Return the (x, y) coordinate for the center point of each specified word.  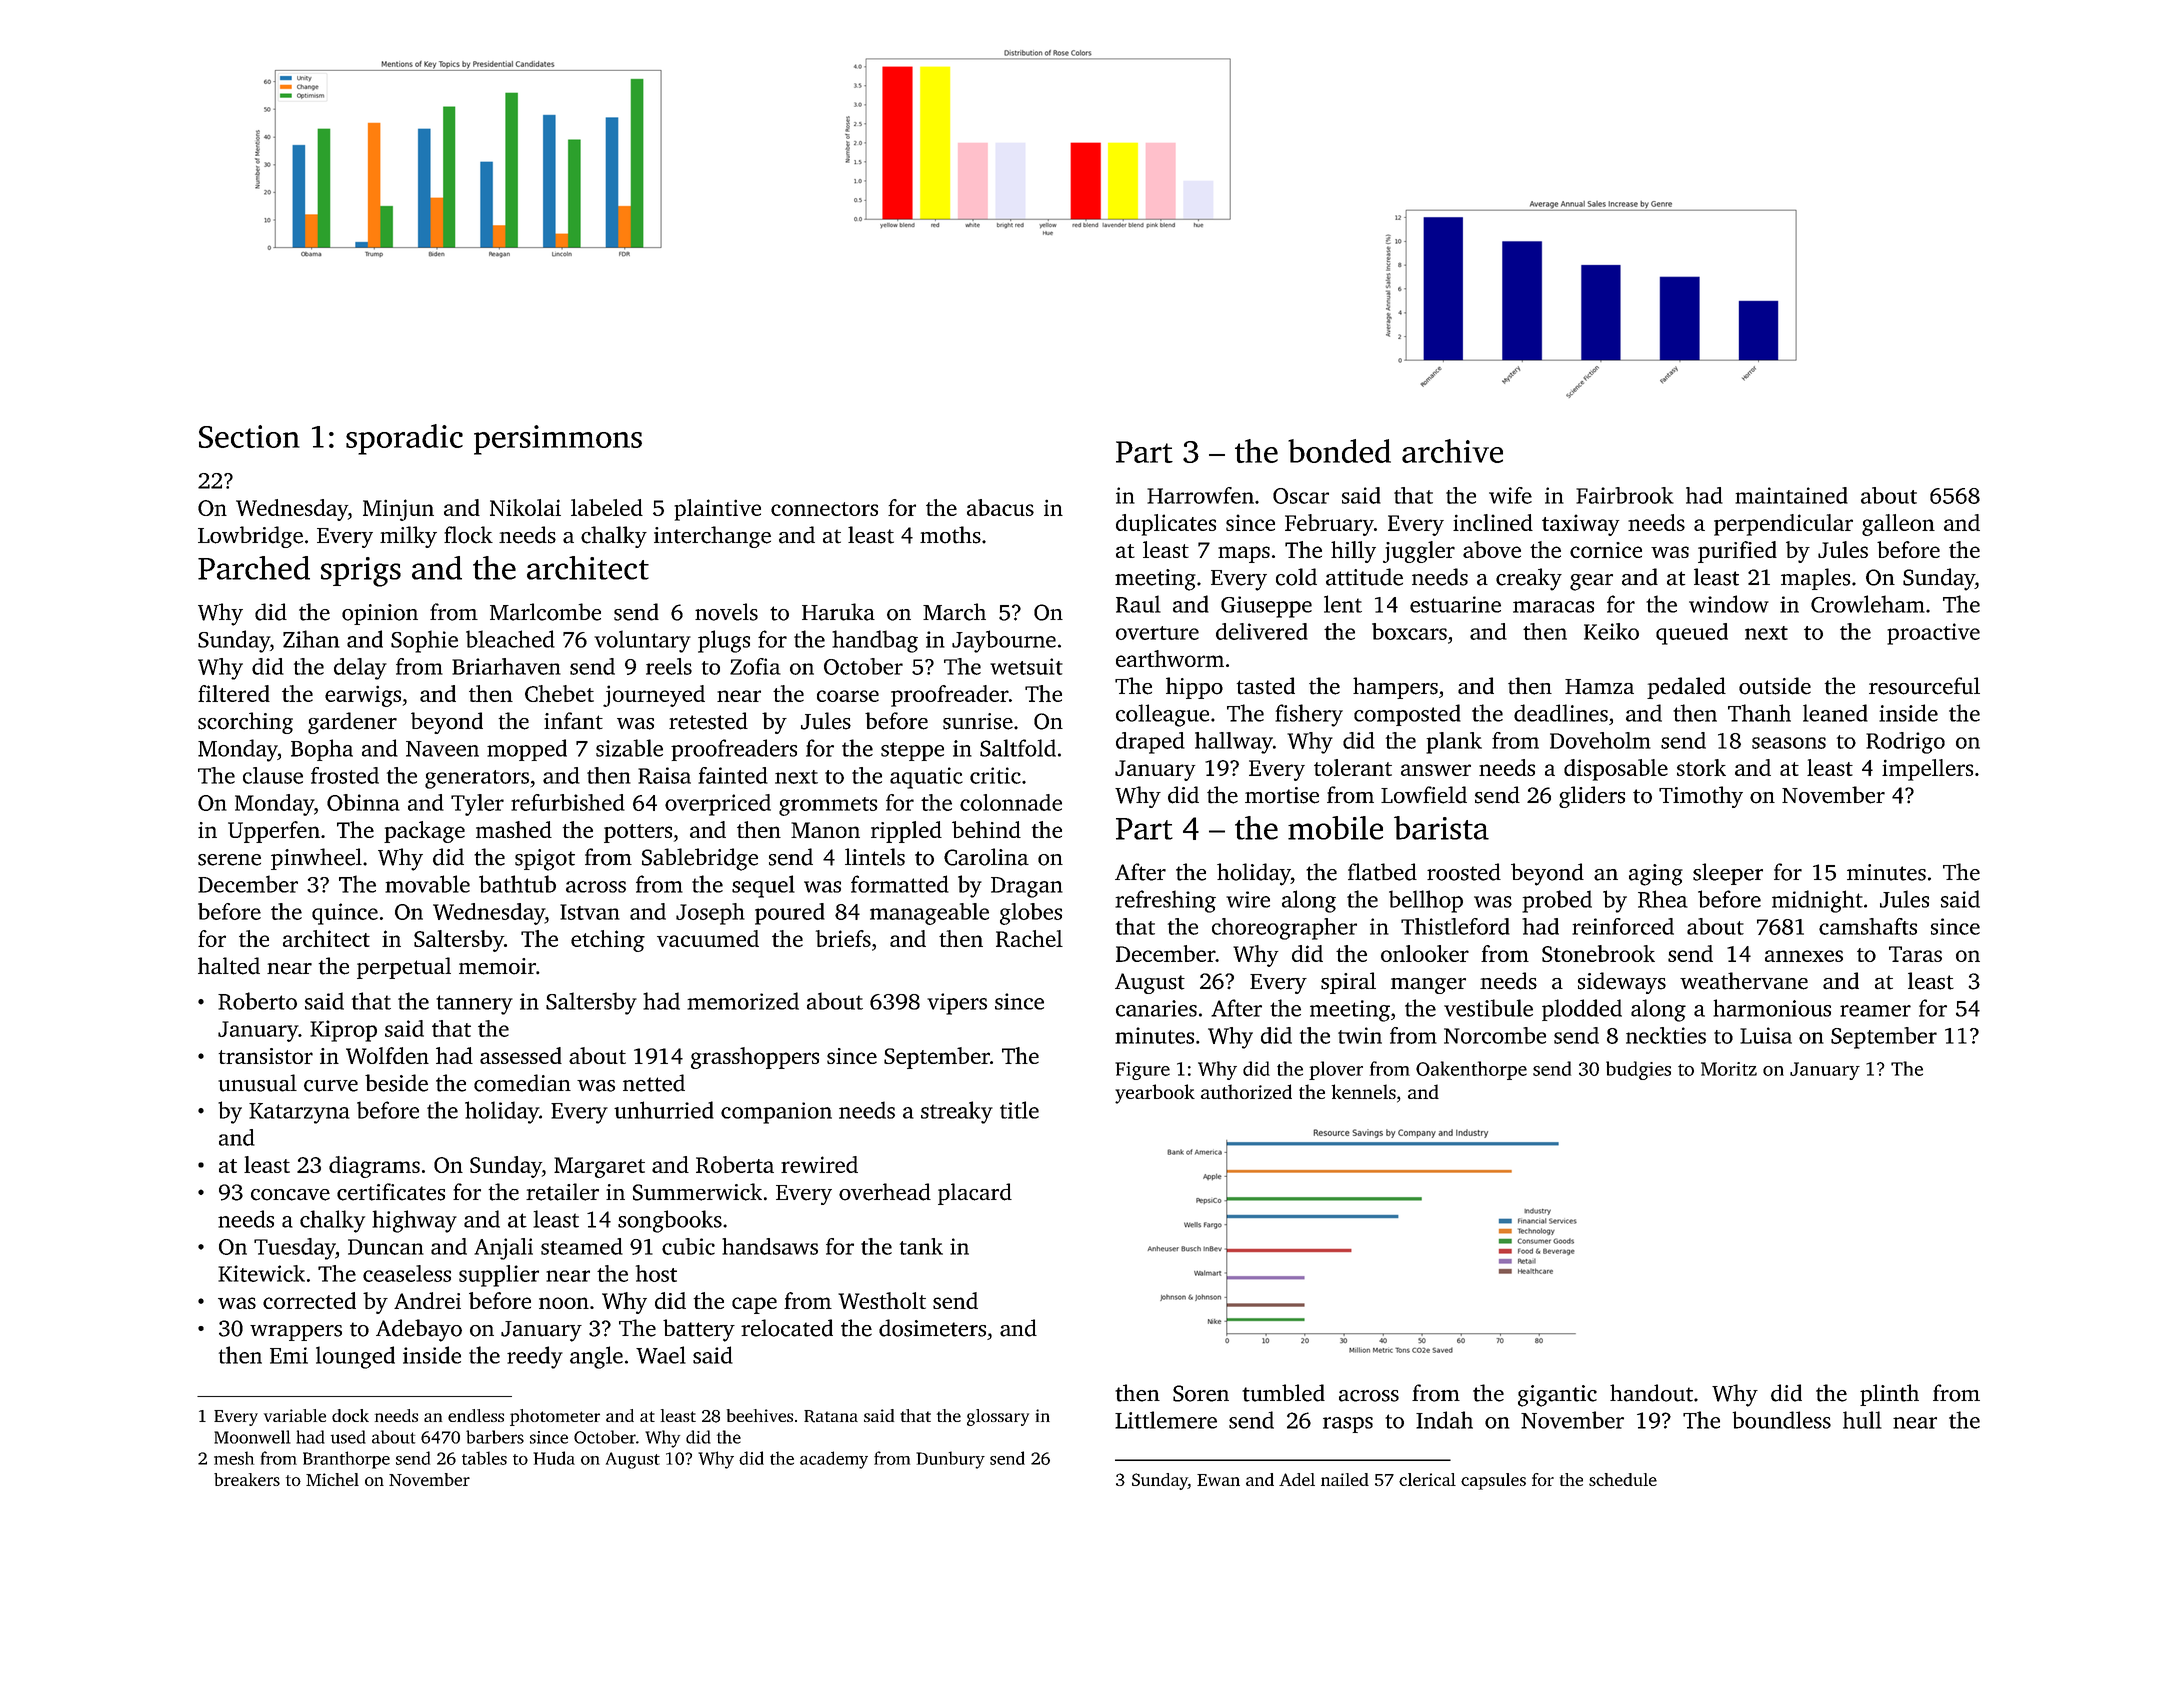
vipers (957, 1004)
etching (608, 941)
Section (249, 436)
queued (1692, 634)
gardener (352, 723)
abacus (1000, 507)
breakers (247, 1479)
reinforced (1623, 926)
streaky (957, 1112)
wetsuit (1026, 666)
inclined (1493, 522)
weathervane (1744, 981)
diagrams (374, 1167)
